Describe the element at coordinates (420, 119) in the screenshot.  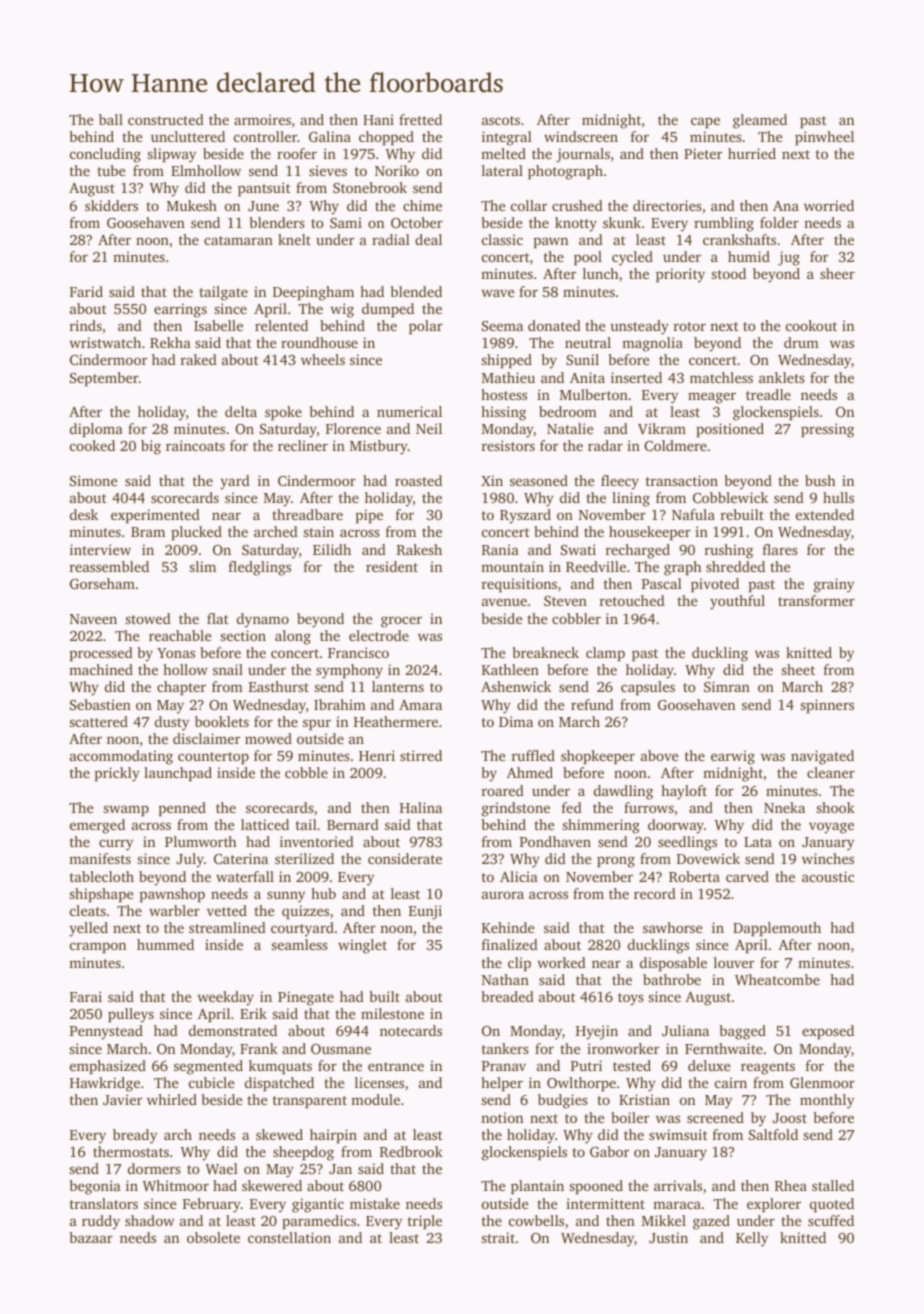
I see `fretted` at that location.
